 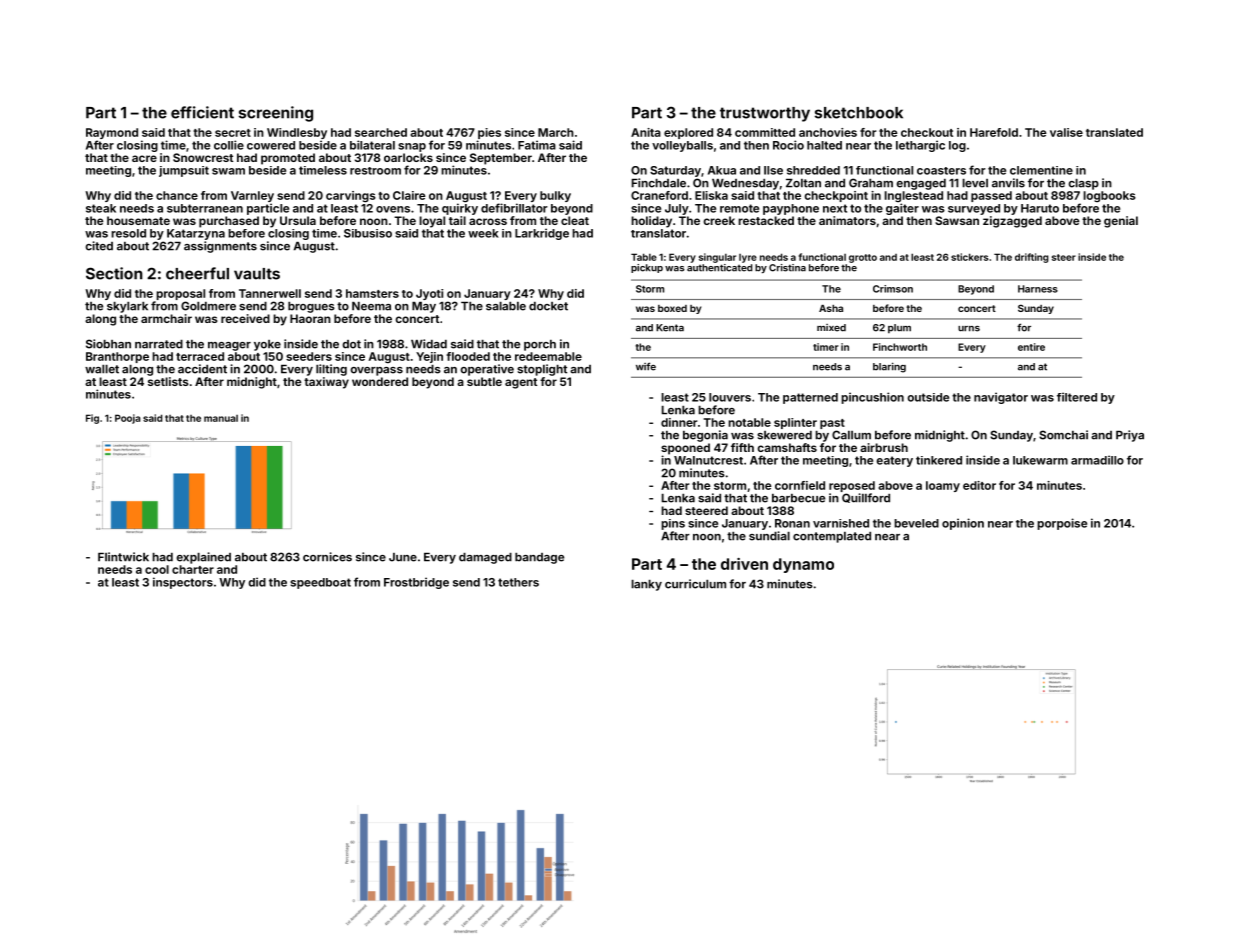 What do you see at coordinates (537, 145) in the document?
I see `Fatima` at bounding box center [537, 145].
